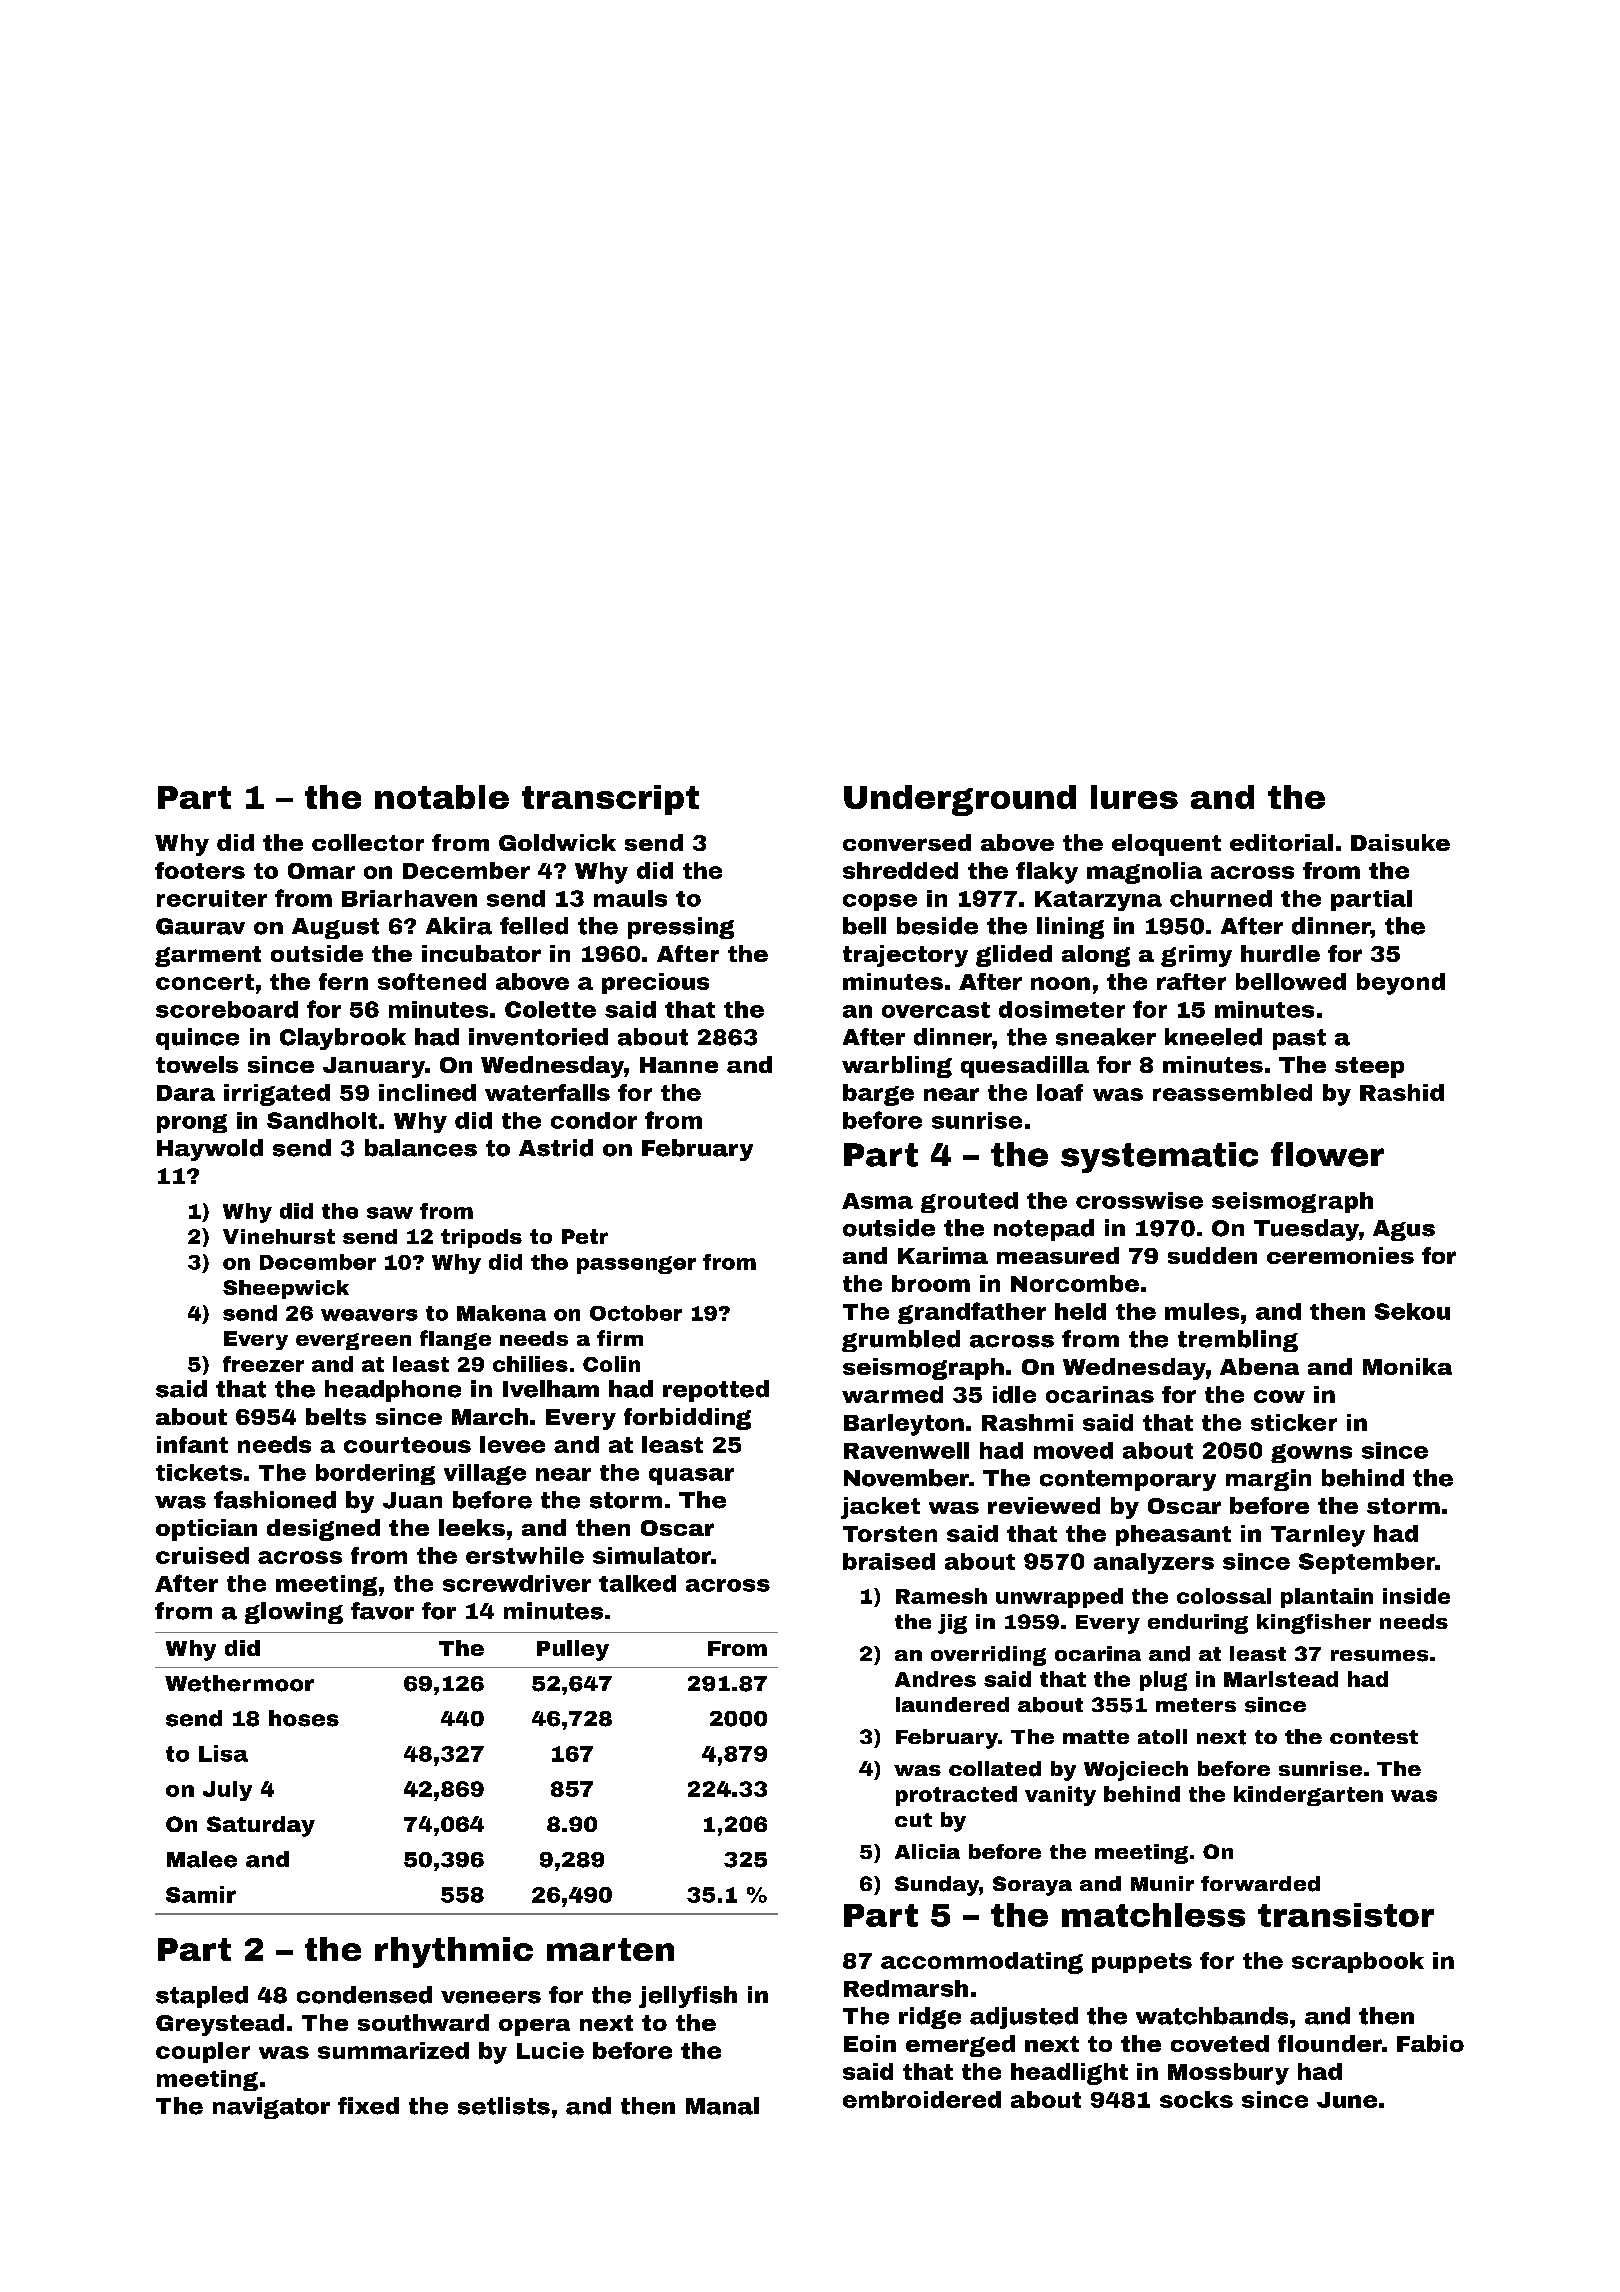 The width and height of the document is (1620, 2292). What do you see at coordinates (481, 1238) in the document?
I see `tripods` at bounding box center [481, 1238].
